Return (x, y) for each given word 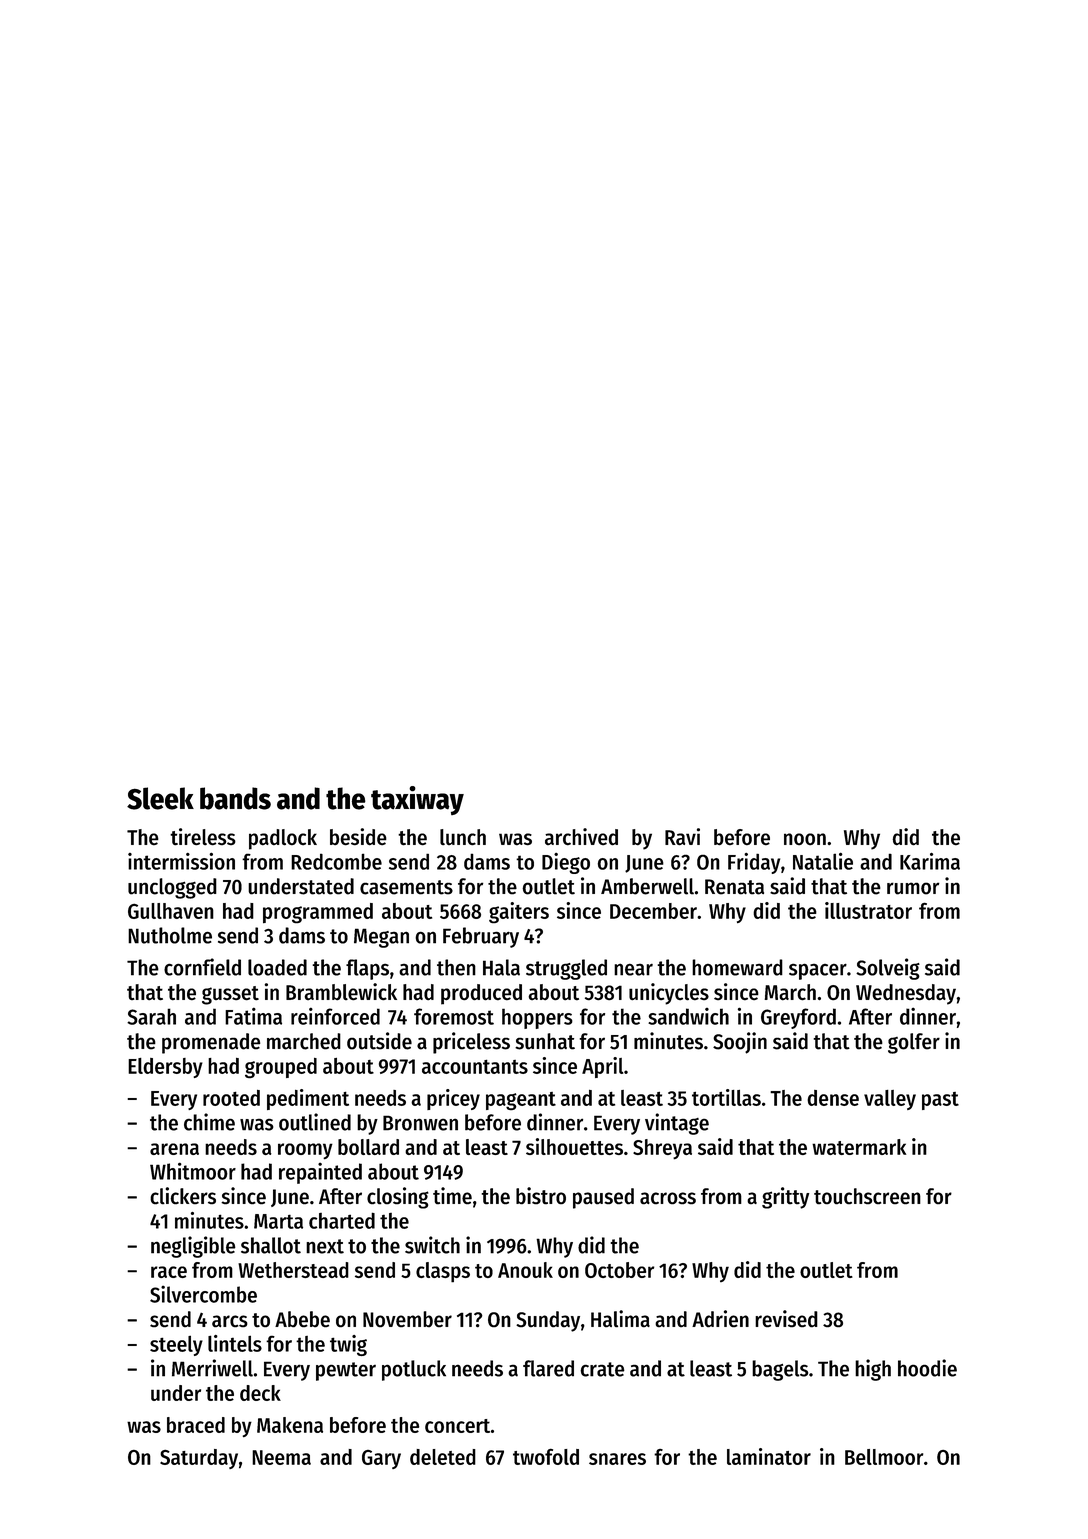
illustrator (868, 910)
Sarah (151, 1016)
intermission (181, 861)
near (633, 969)
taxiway (417, 800)
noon (805, 839)
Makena (290, 1425)
